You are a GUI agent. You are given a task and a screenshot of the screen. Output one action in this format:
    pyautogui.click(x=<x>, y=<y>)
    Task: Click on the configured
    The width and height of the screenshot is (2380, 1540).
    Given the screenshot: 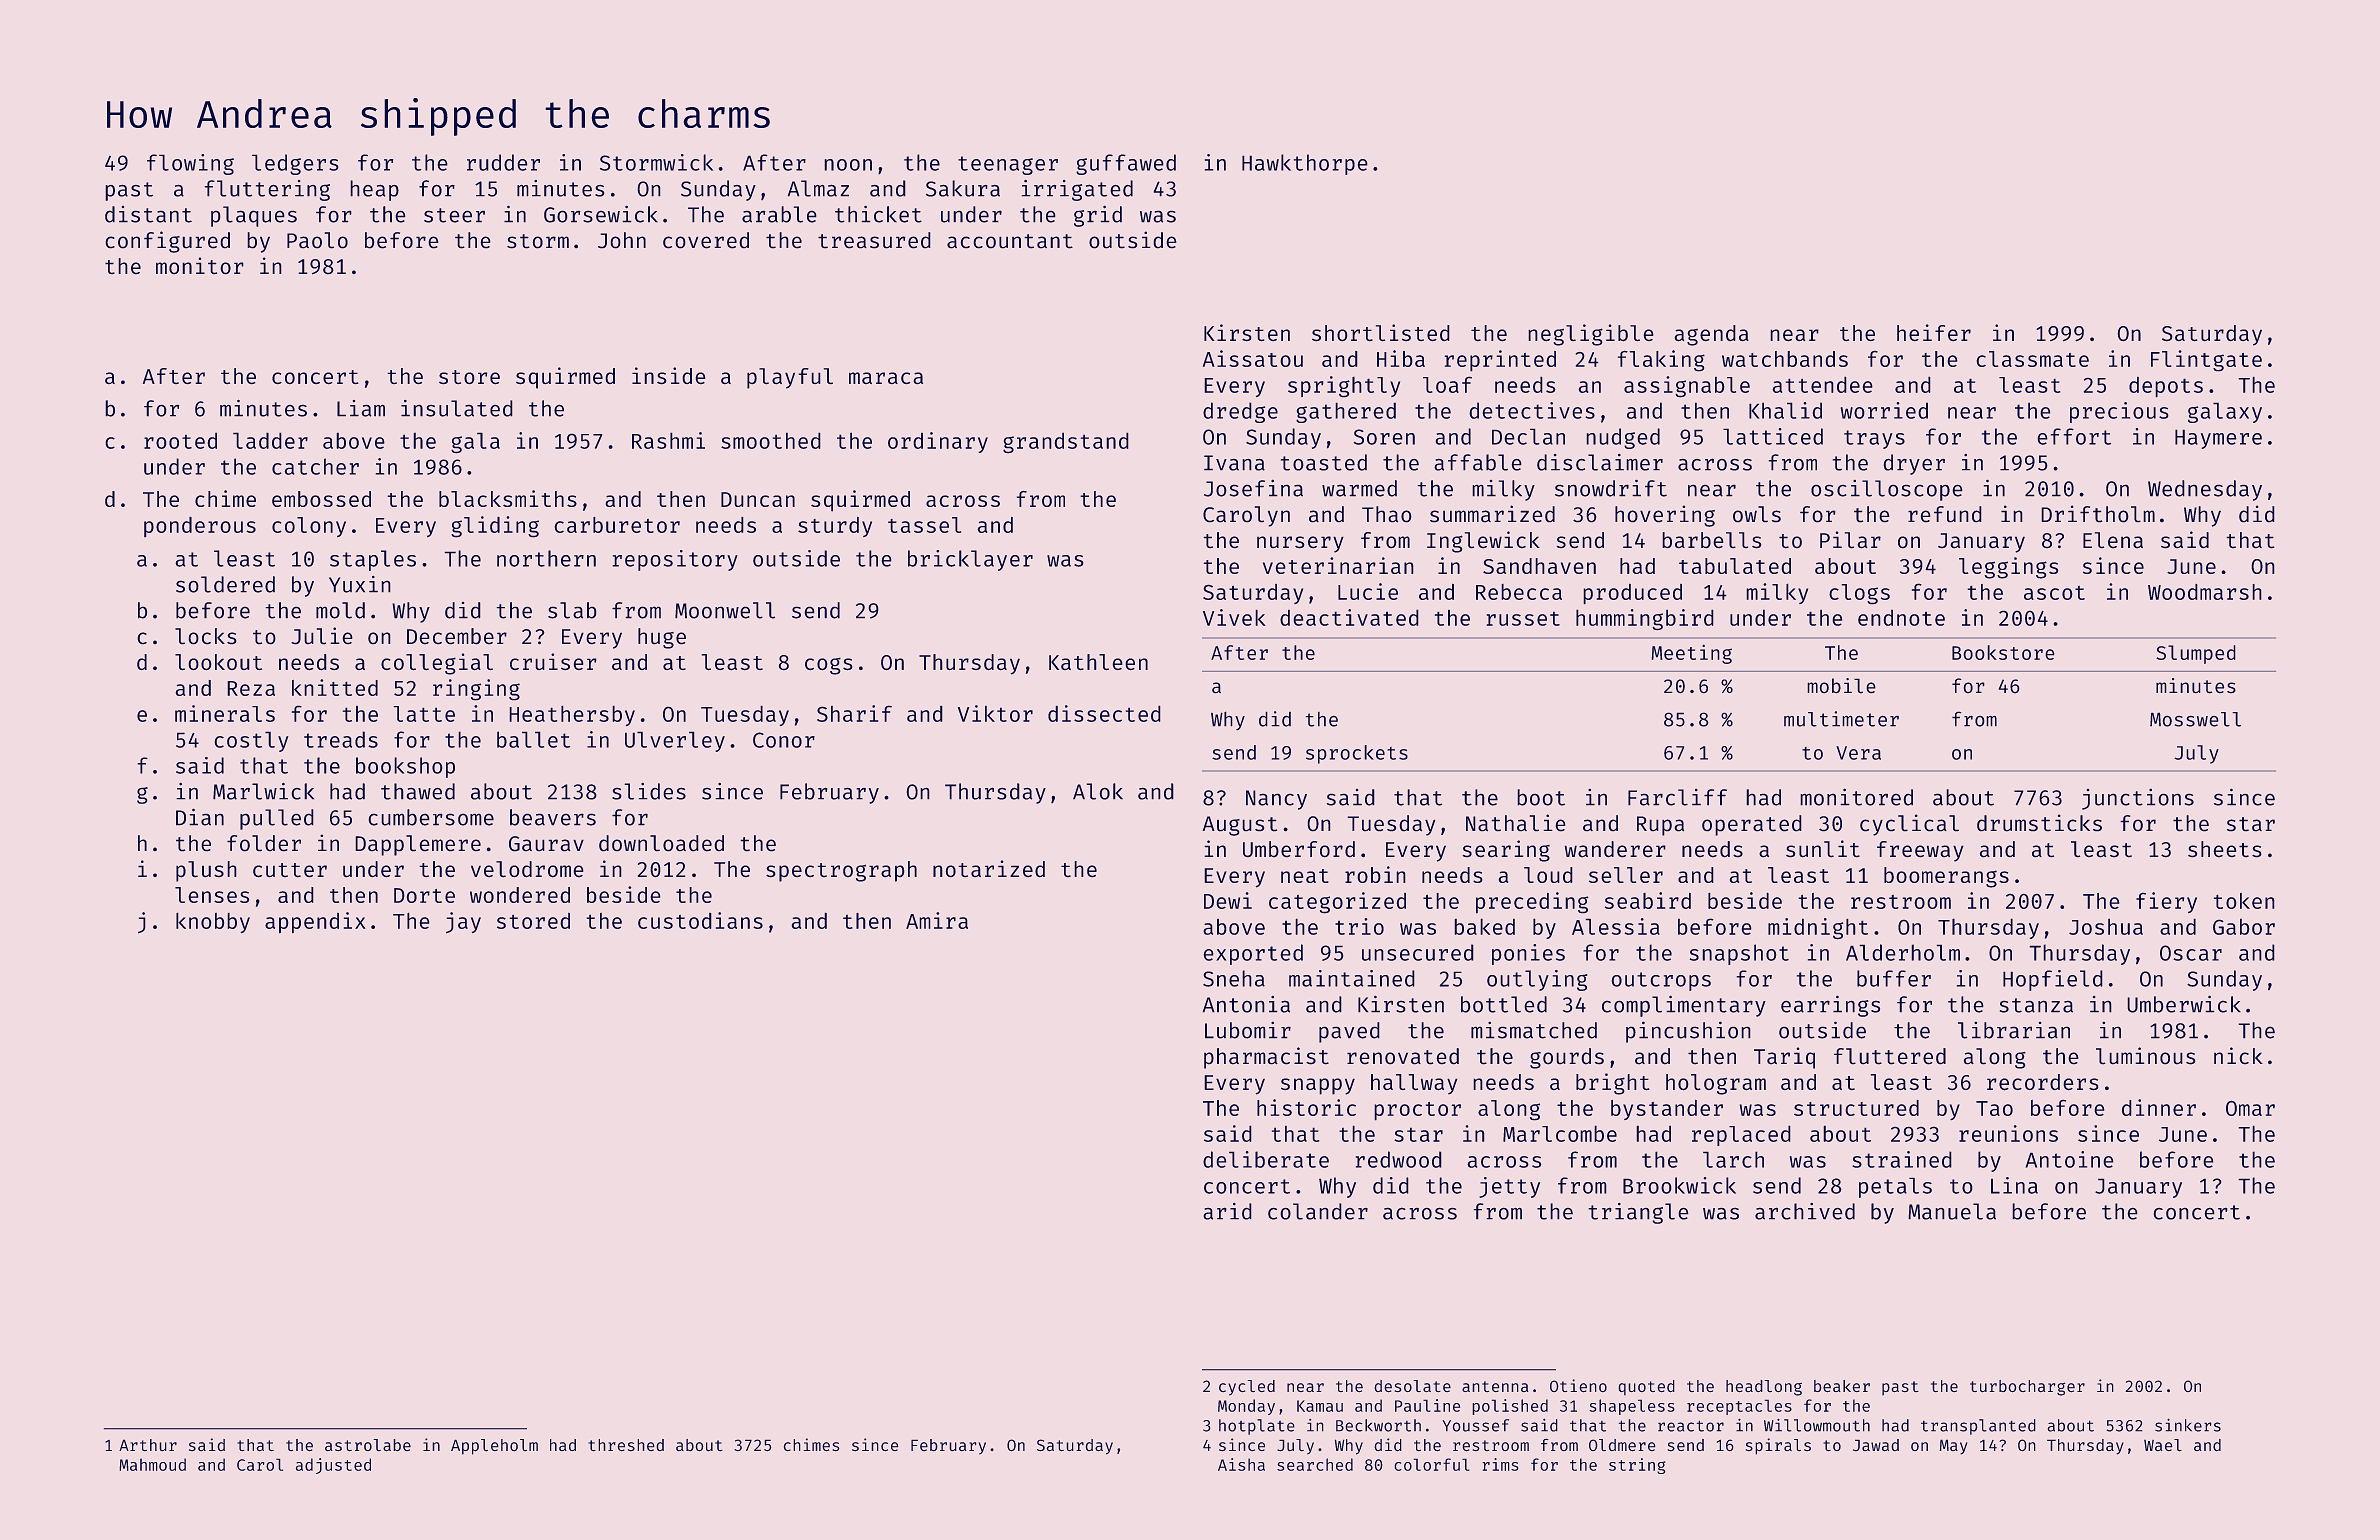 What is the action you would take?
    pyautogui.click(x=168, y=242)
